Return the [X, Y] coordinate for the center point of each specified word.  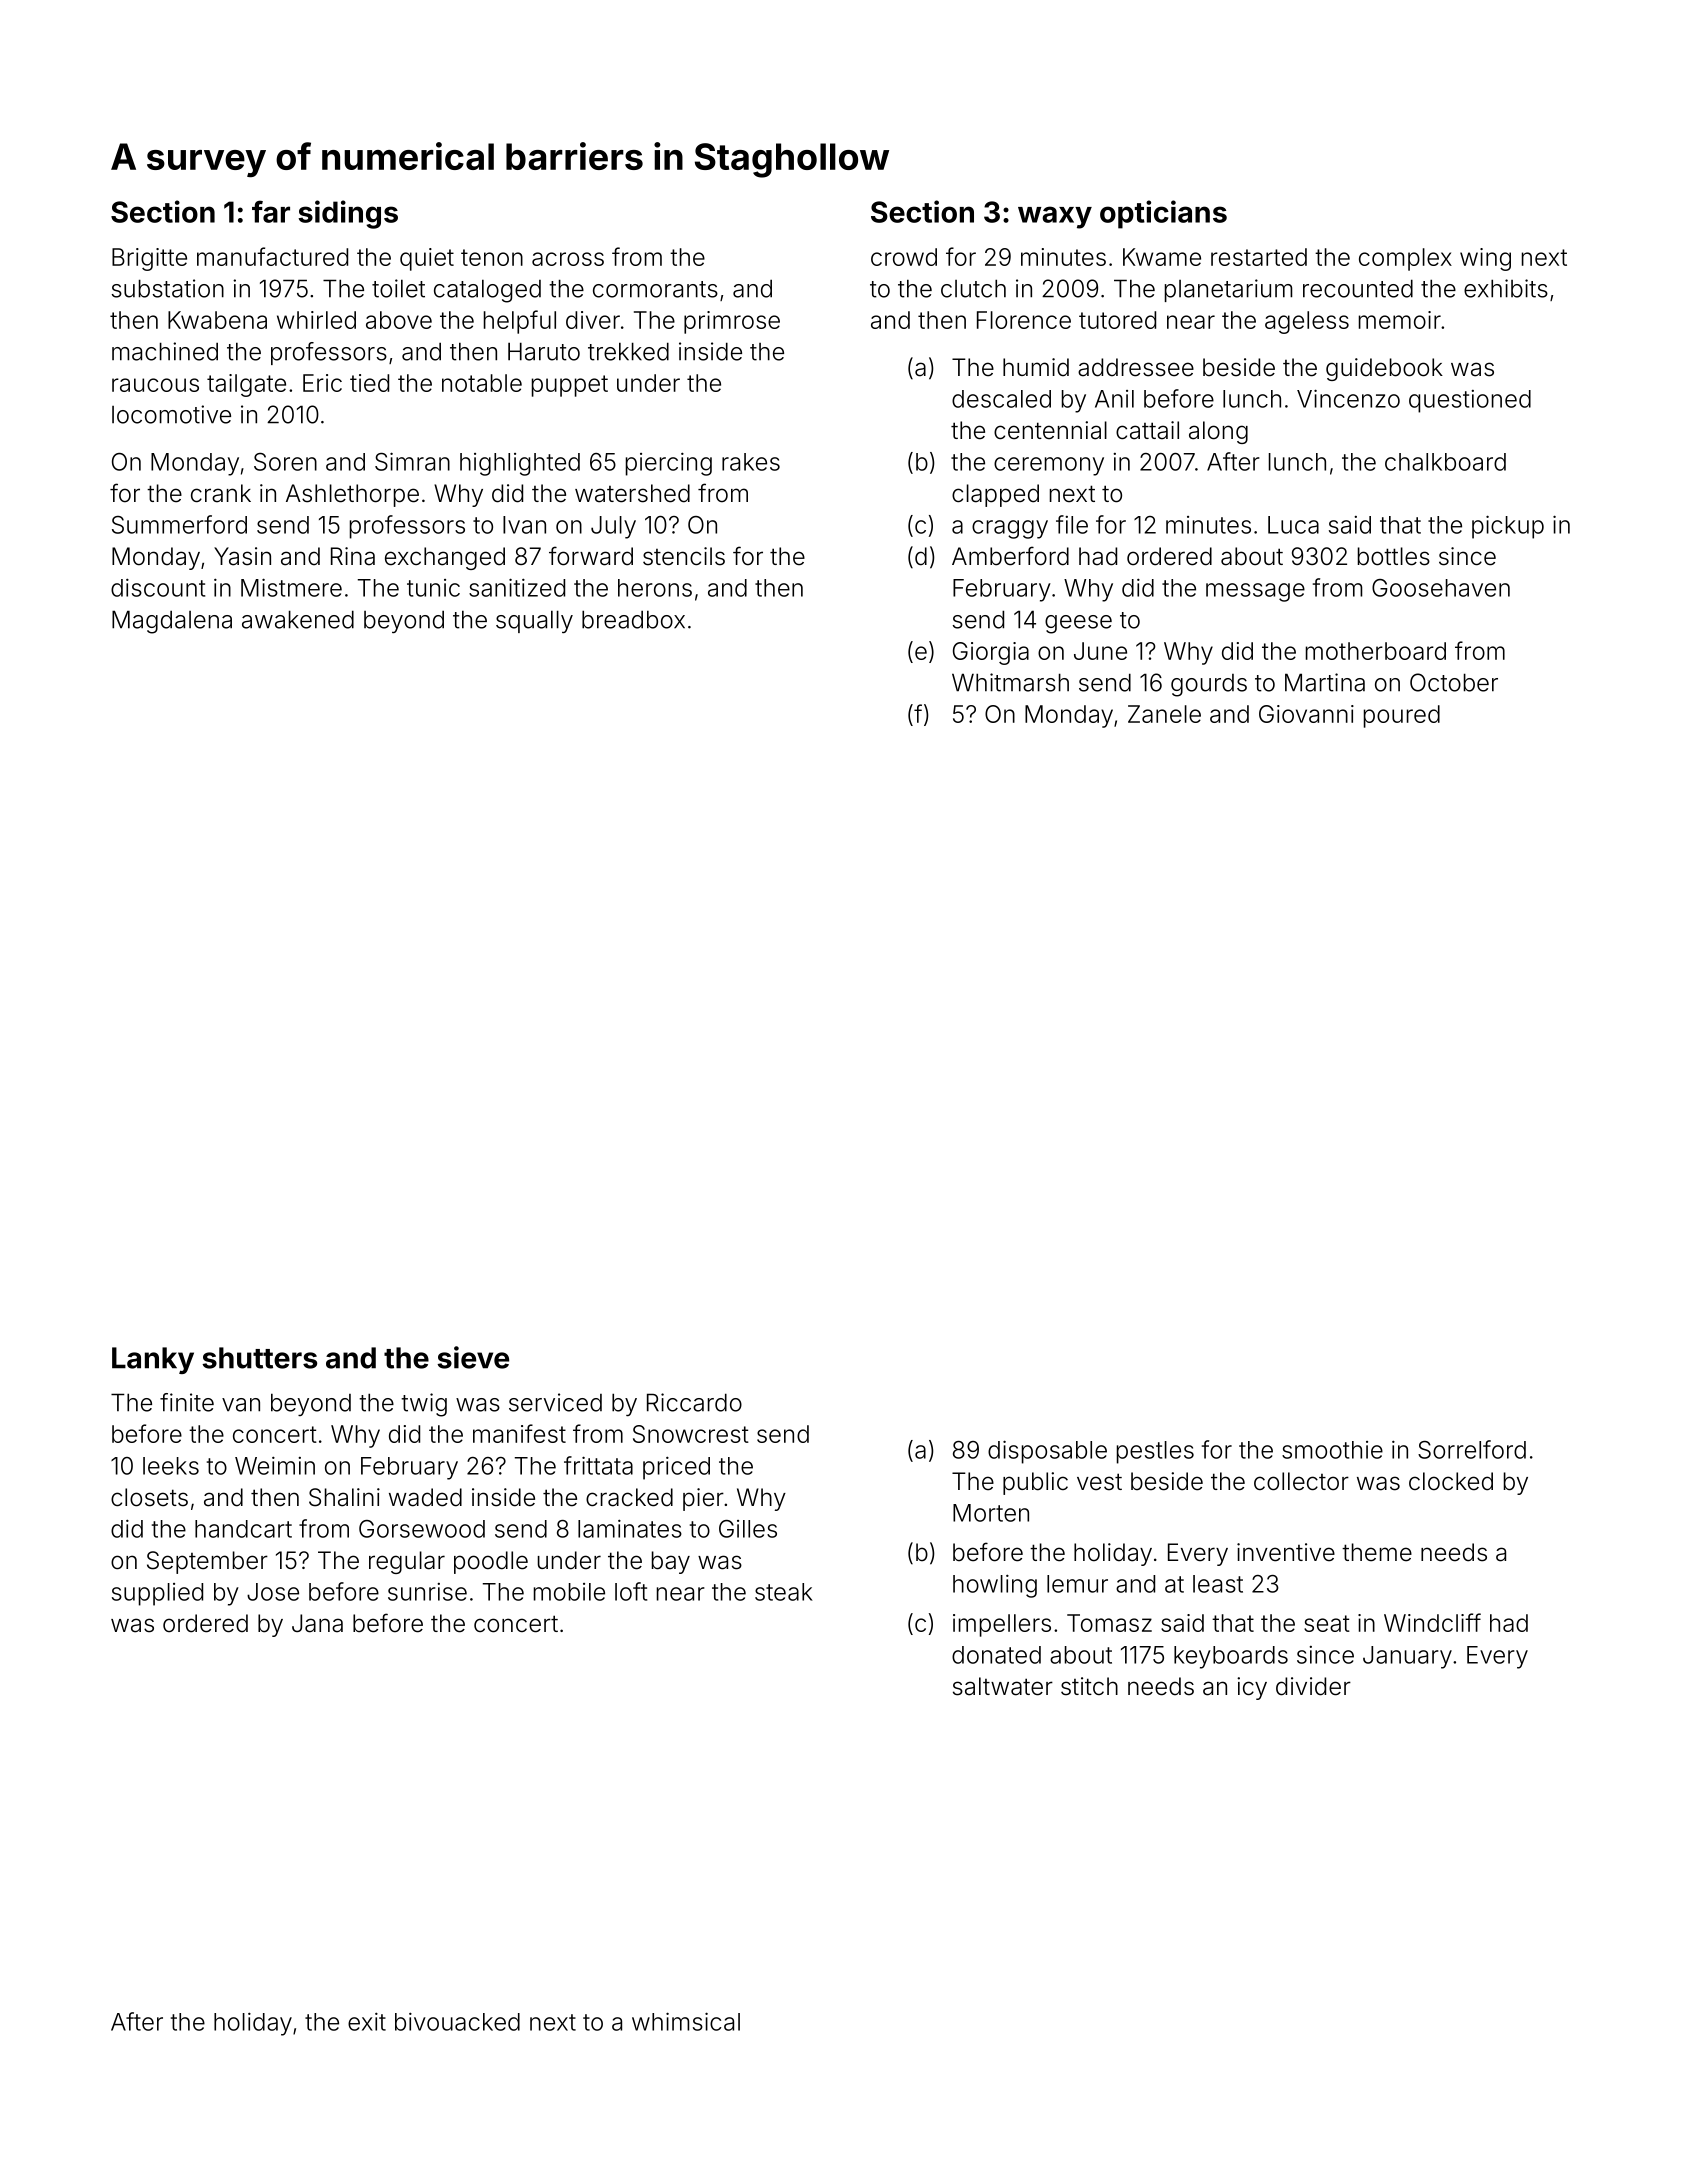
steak [784, 1592]
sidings [348, 214]
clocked [1451, 1481]
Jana [317, 1623]
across [568, 259]
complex [1405, 259]
